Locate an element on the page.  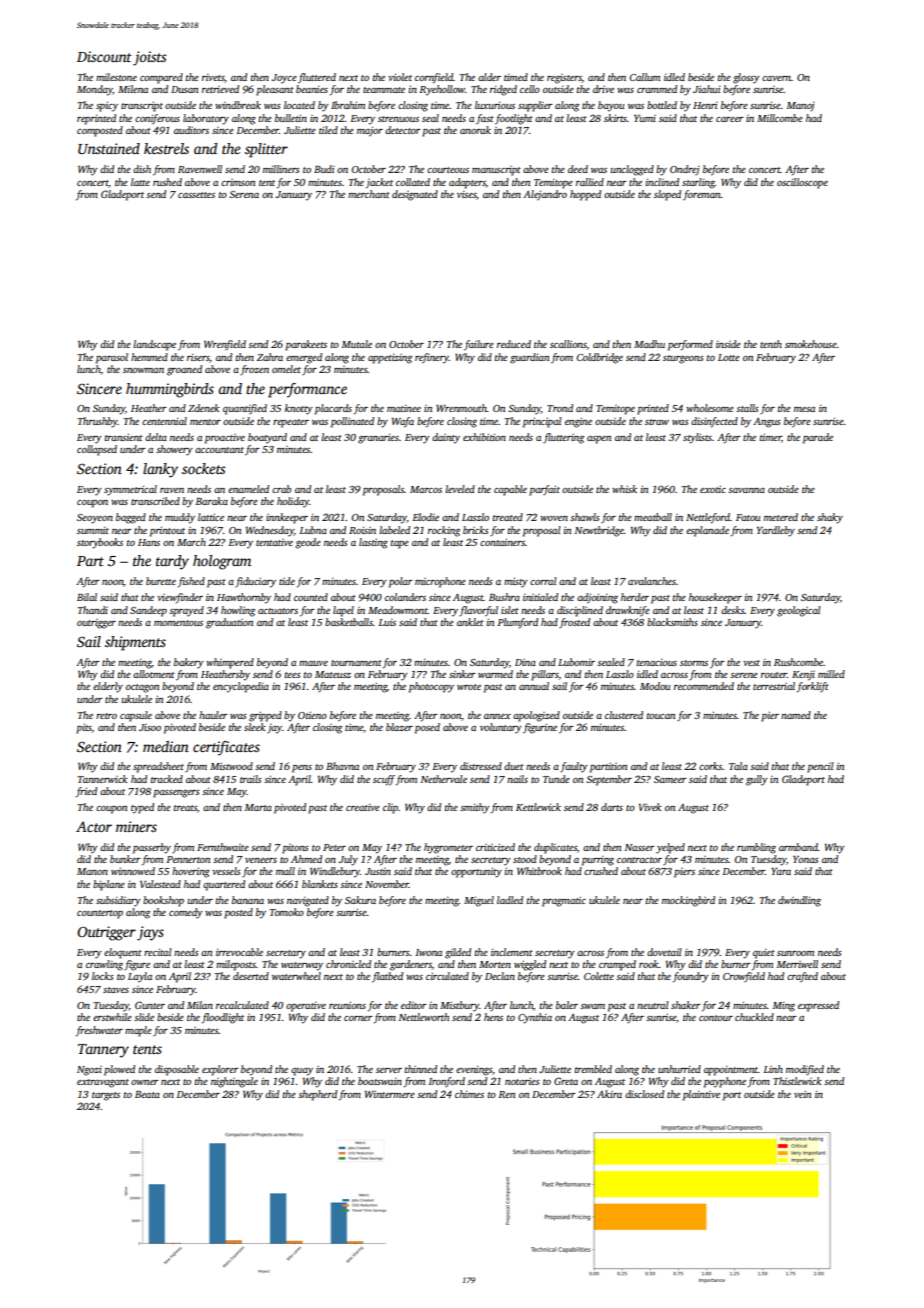
glossy is located at coordinates (746, 78).
